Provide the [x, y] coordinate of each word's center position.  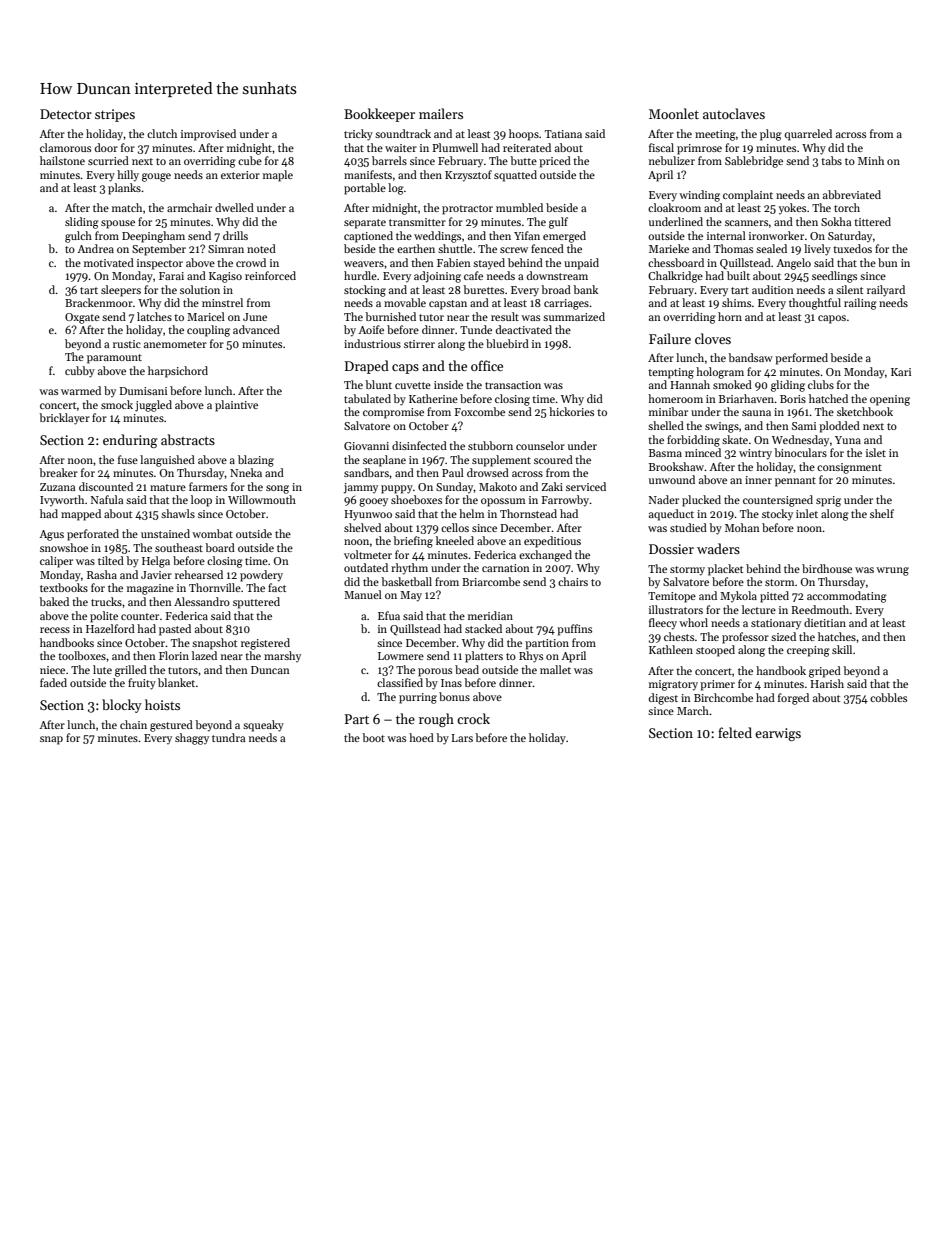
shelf [882, 513]
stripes [115, 115]
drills [235, 235]
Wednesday [800, 440]
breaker [58, 472]
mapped [81, 515]
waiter [401, 148]
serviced [586, 486]
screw [514, 250]
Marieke [669, 248]
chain [133, 724]
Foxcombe [480, 411]
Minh [871, 160]
